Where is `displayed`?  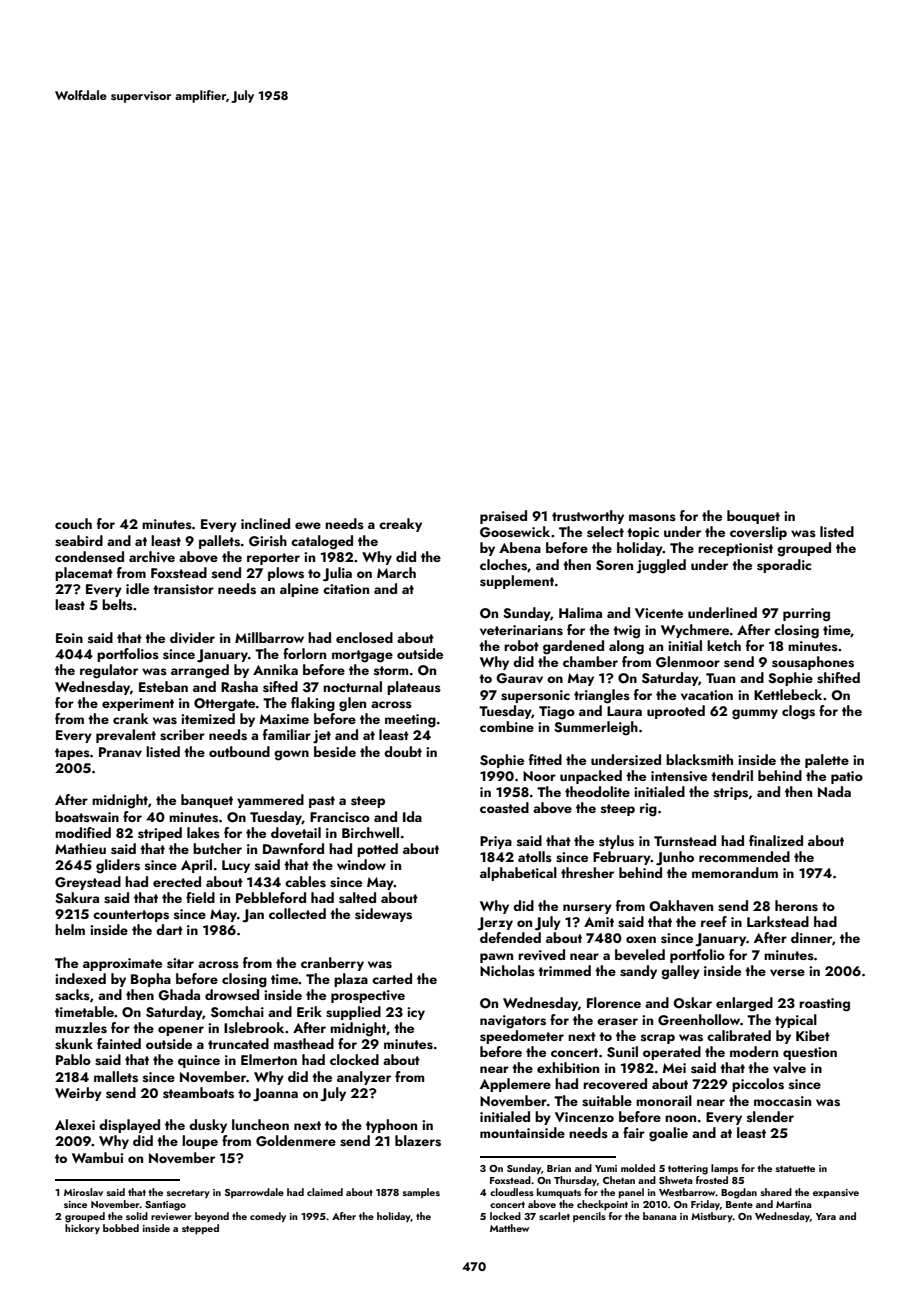
displayed is located at coordinates (129, 1126).
